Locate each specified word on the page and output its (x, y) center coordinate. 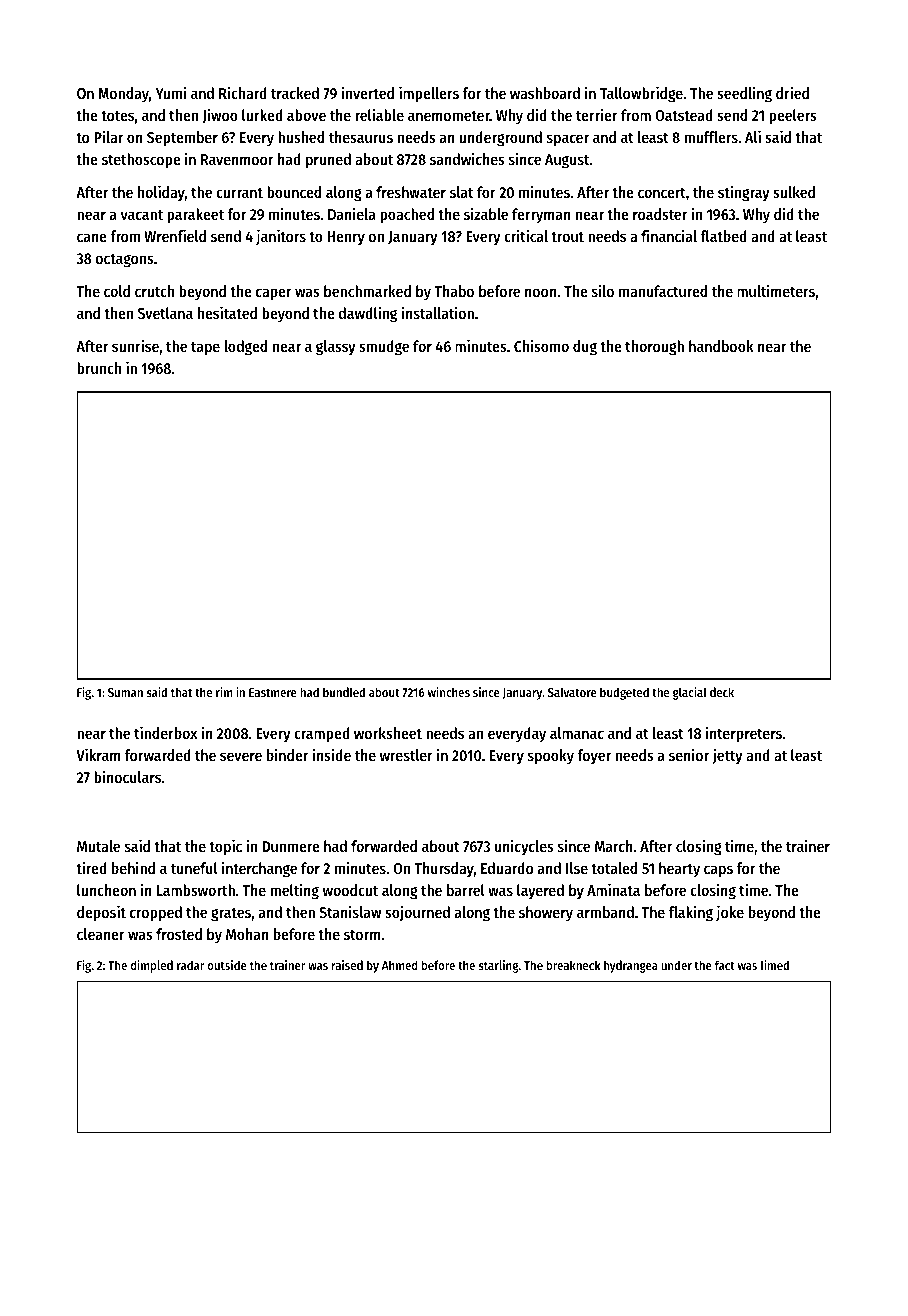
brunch (99, 368)
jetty (727, 756)
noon (541, 292)
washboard (545, 93)
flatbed (723, 236)
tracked (295, 93)
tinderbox (165, 732)
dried (792, 92)
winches (449, 692)
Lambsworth (196, 890)
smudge (384, 348)
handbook (721, 346)
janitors (281, 237)
